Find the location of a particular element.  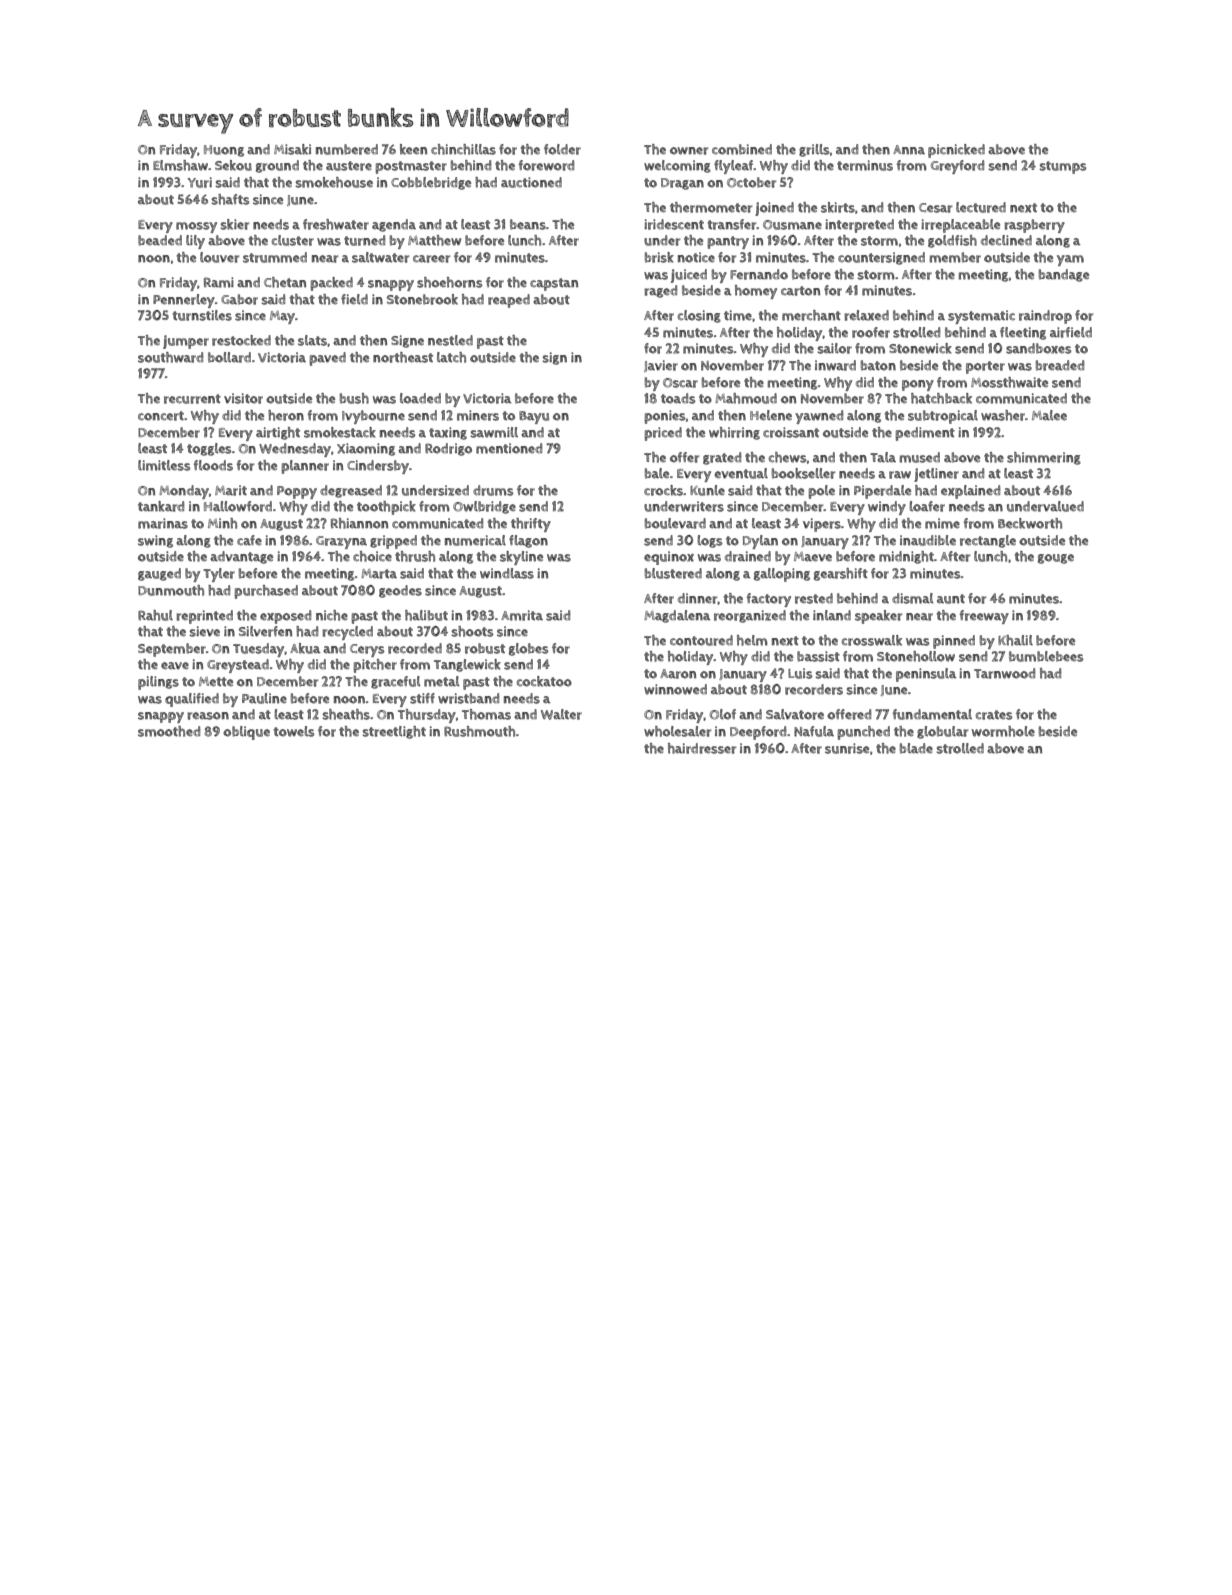

Misaki is located at coordinates (292, 149).
